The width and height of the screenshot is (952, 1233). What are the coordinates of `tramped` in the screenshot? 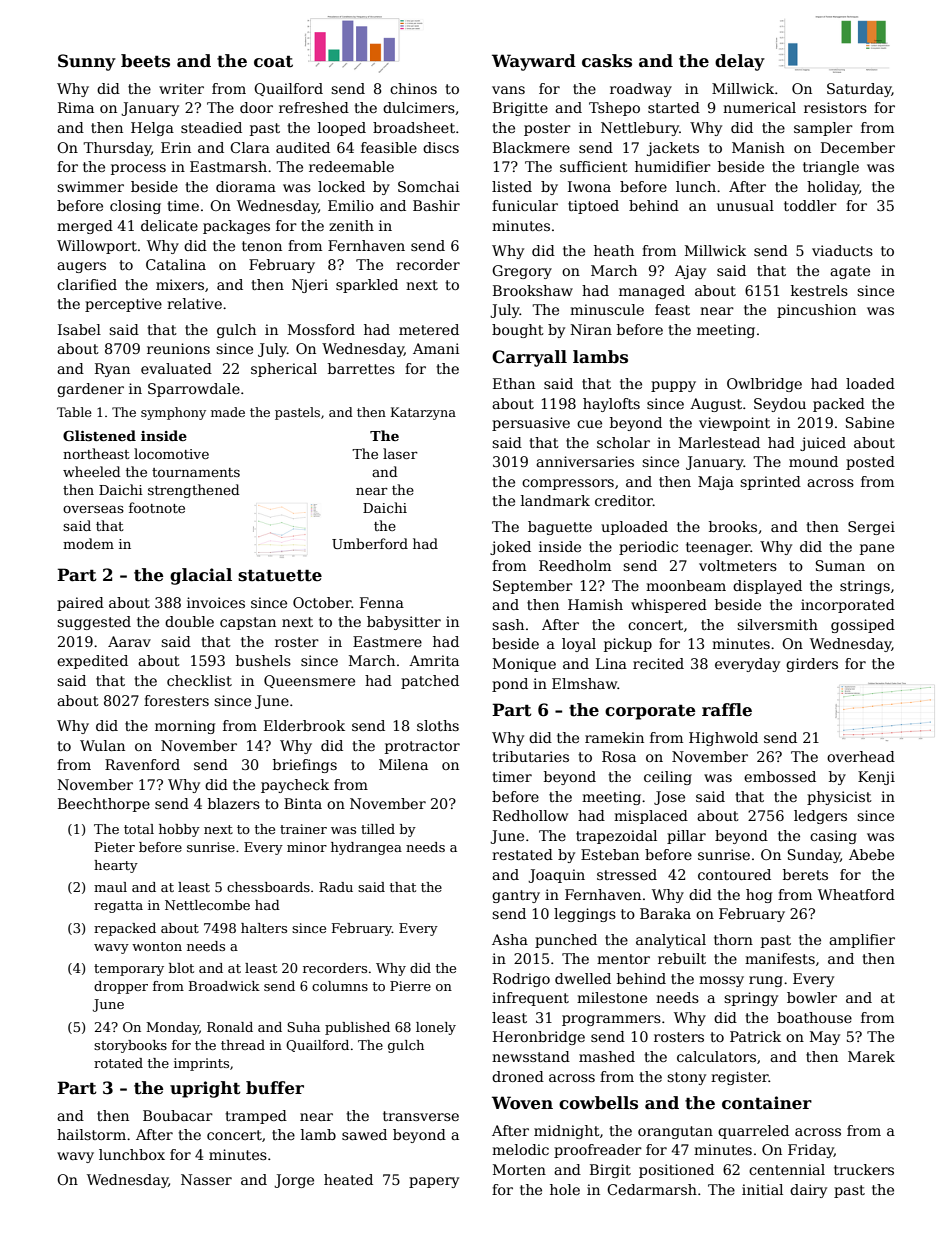 It's located at (256, 1117).
